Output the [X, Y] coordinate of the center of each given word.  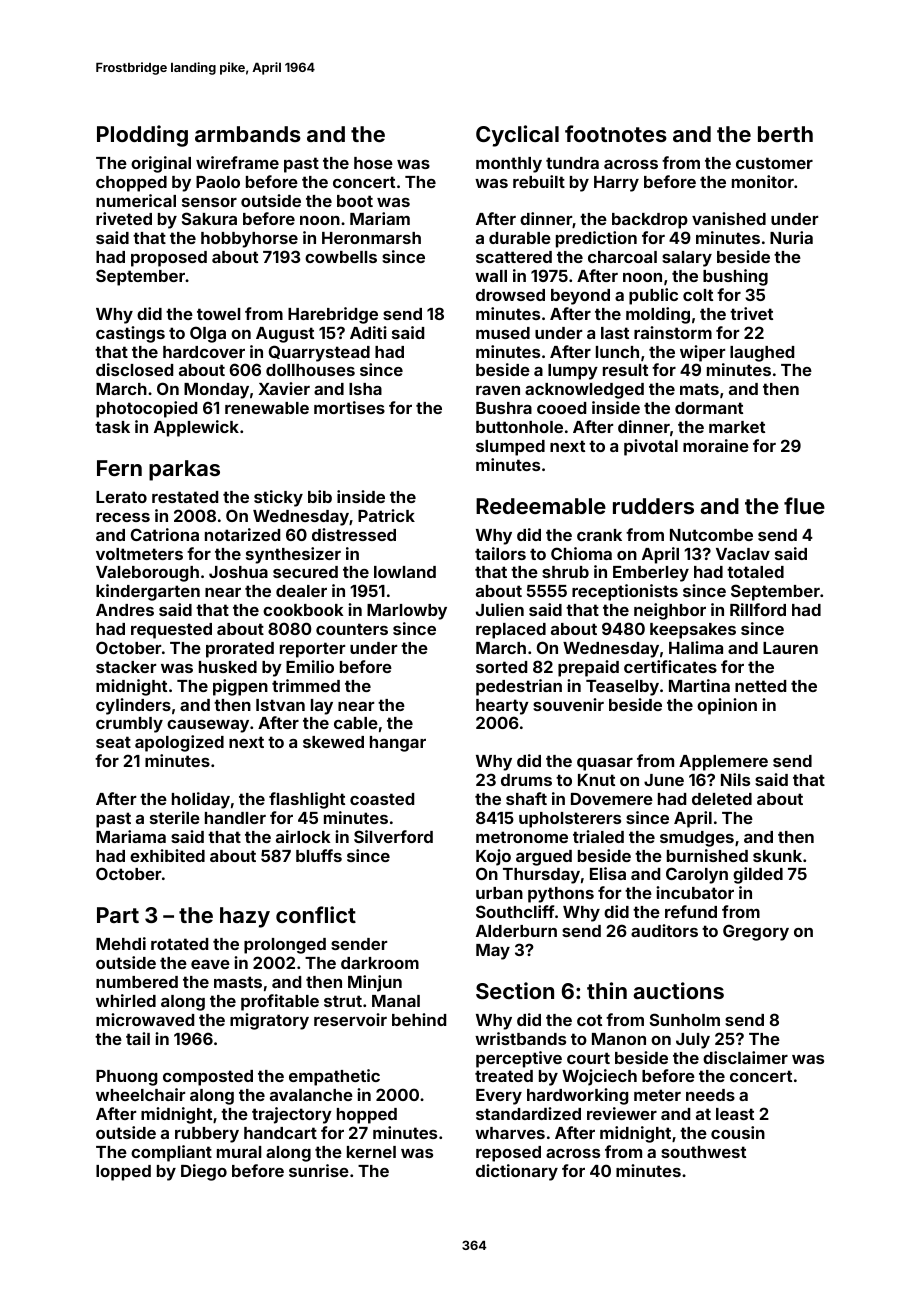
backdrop [650, 221]
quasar [605, 764]
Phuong [127, 1078]
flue [804, 505]
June [664, 780]
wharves [510, 1133]
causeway [208, 726]
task [112, 427]
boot [355, 201]
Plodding [142, 136]
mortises [349, 407]
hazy [245, 917]
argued [544, 858]
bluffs [319, 855]
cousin [738, 1132]
